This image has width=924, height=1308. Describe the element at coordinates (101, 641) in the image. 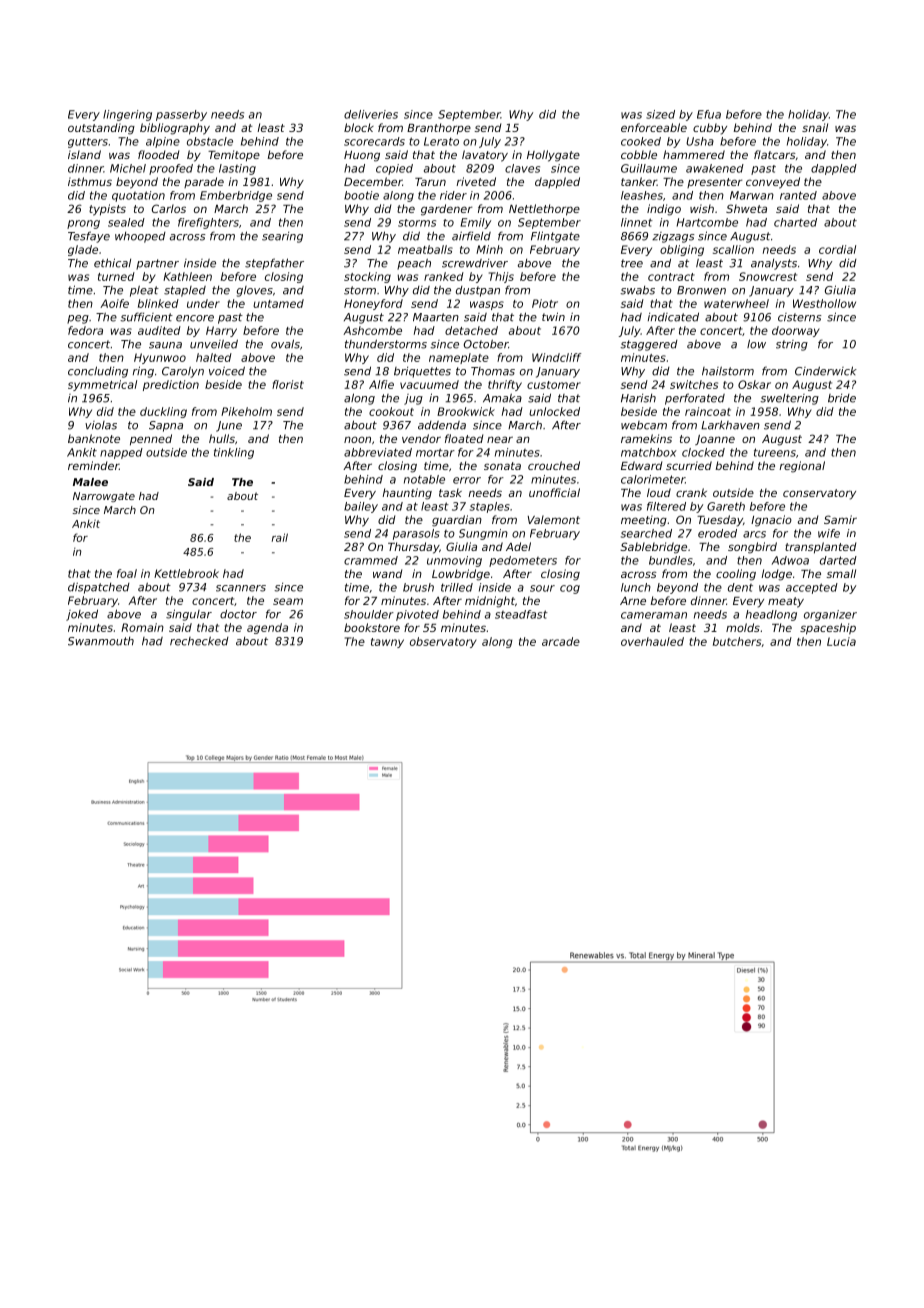

I see `Swanmouth` at that location.
